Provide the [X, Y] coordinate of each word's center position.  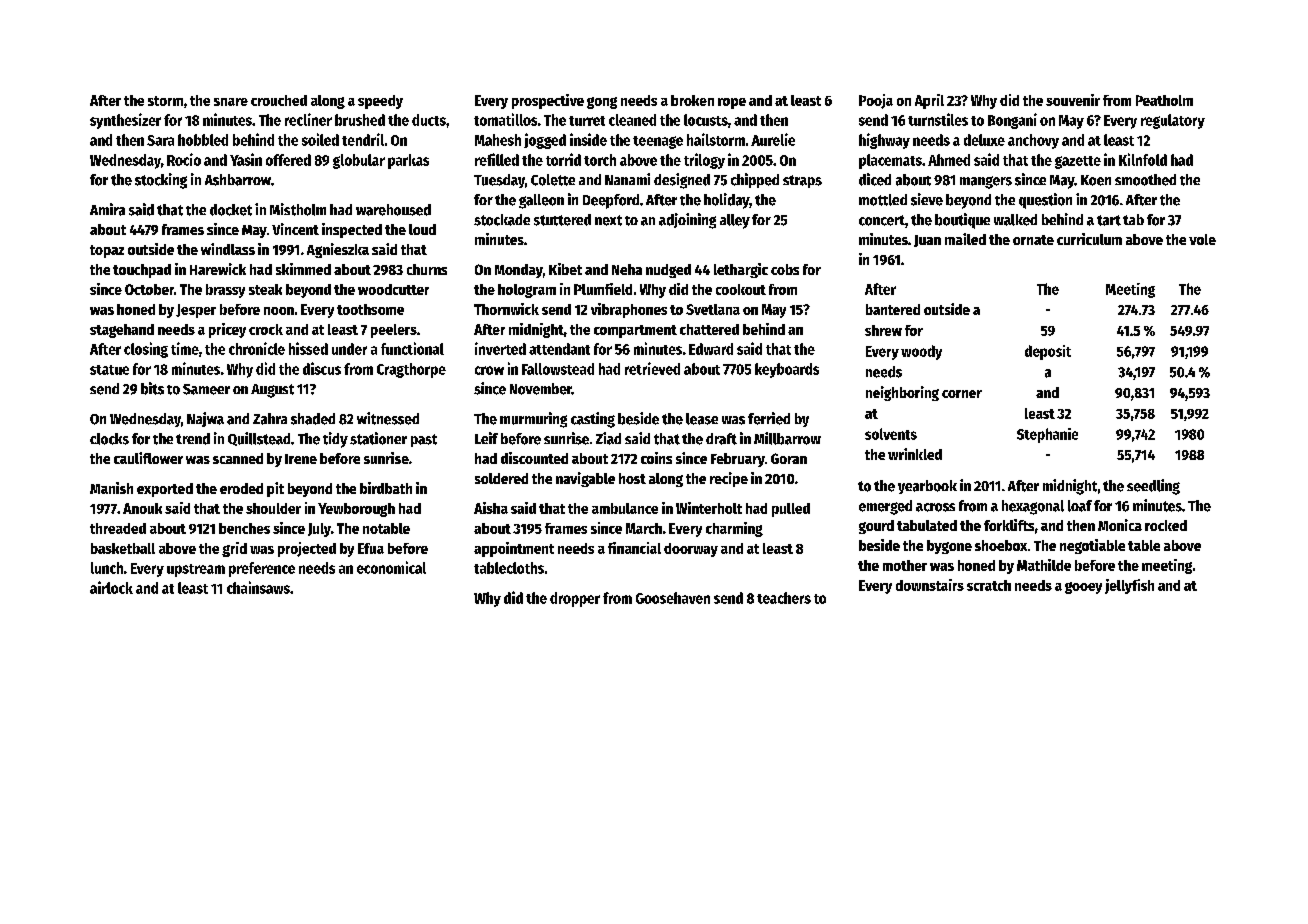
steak [265, 289]
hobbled [203, 140]
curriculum [1089, 239]
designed [682, 181]
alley [735, 221]
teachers [784, 598]
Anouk [142, 508]
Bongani [1012, 121]
